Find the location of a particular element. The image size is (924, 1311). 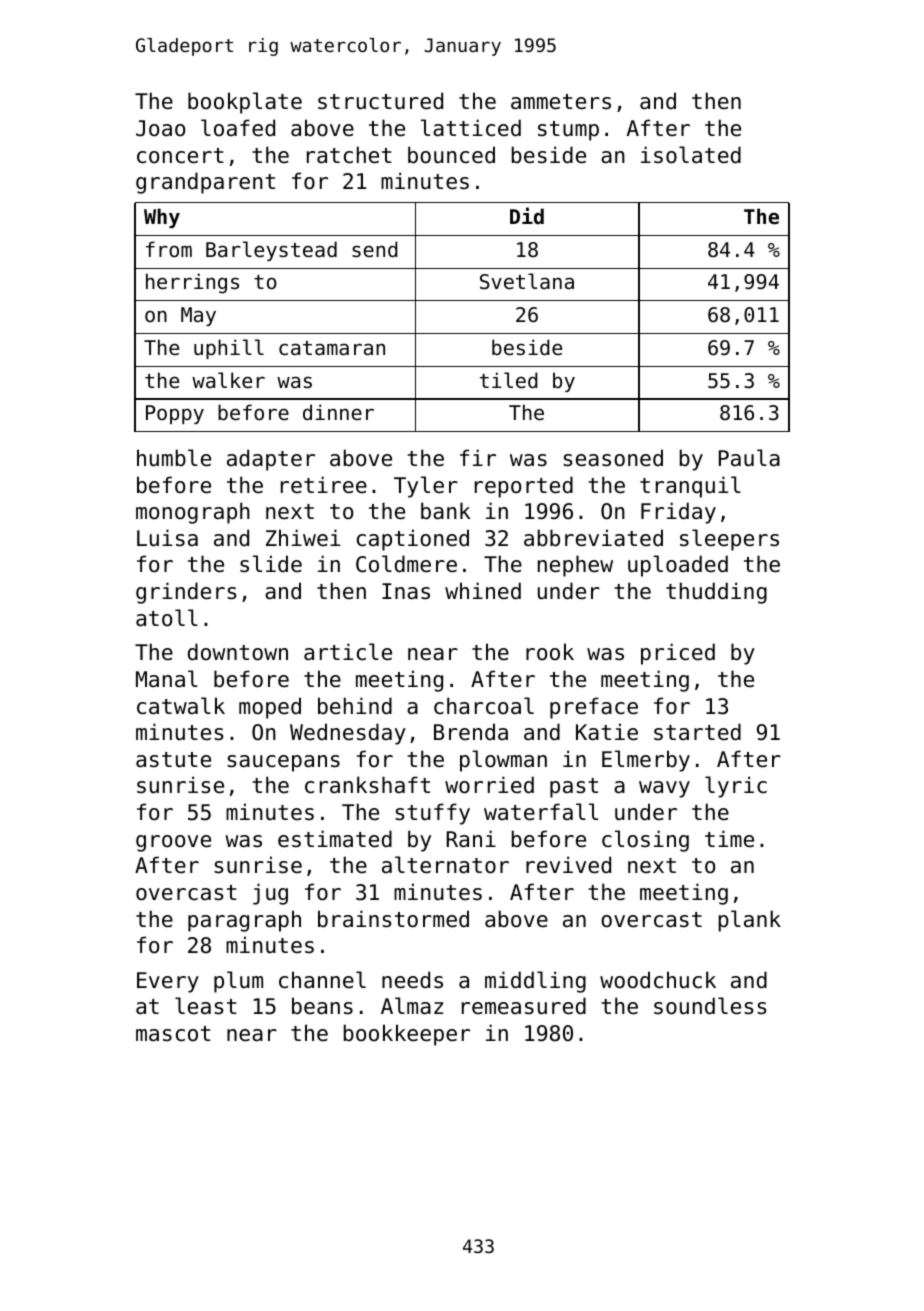

Svetlana is located at coordinates (527, 281).
